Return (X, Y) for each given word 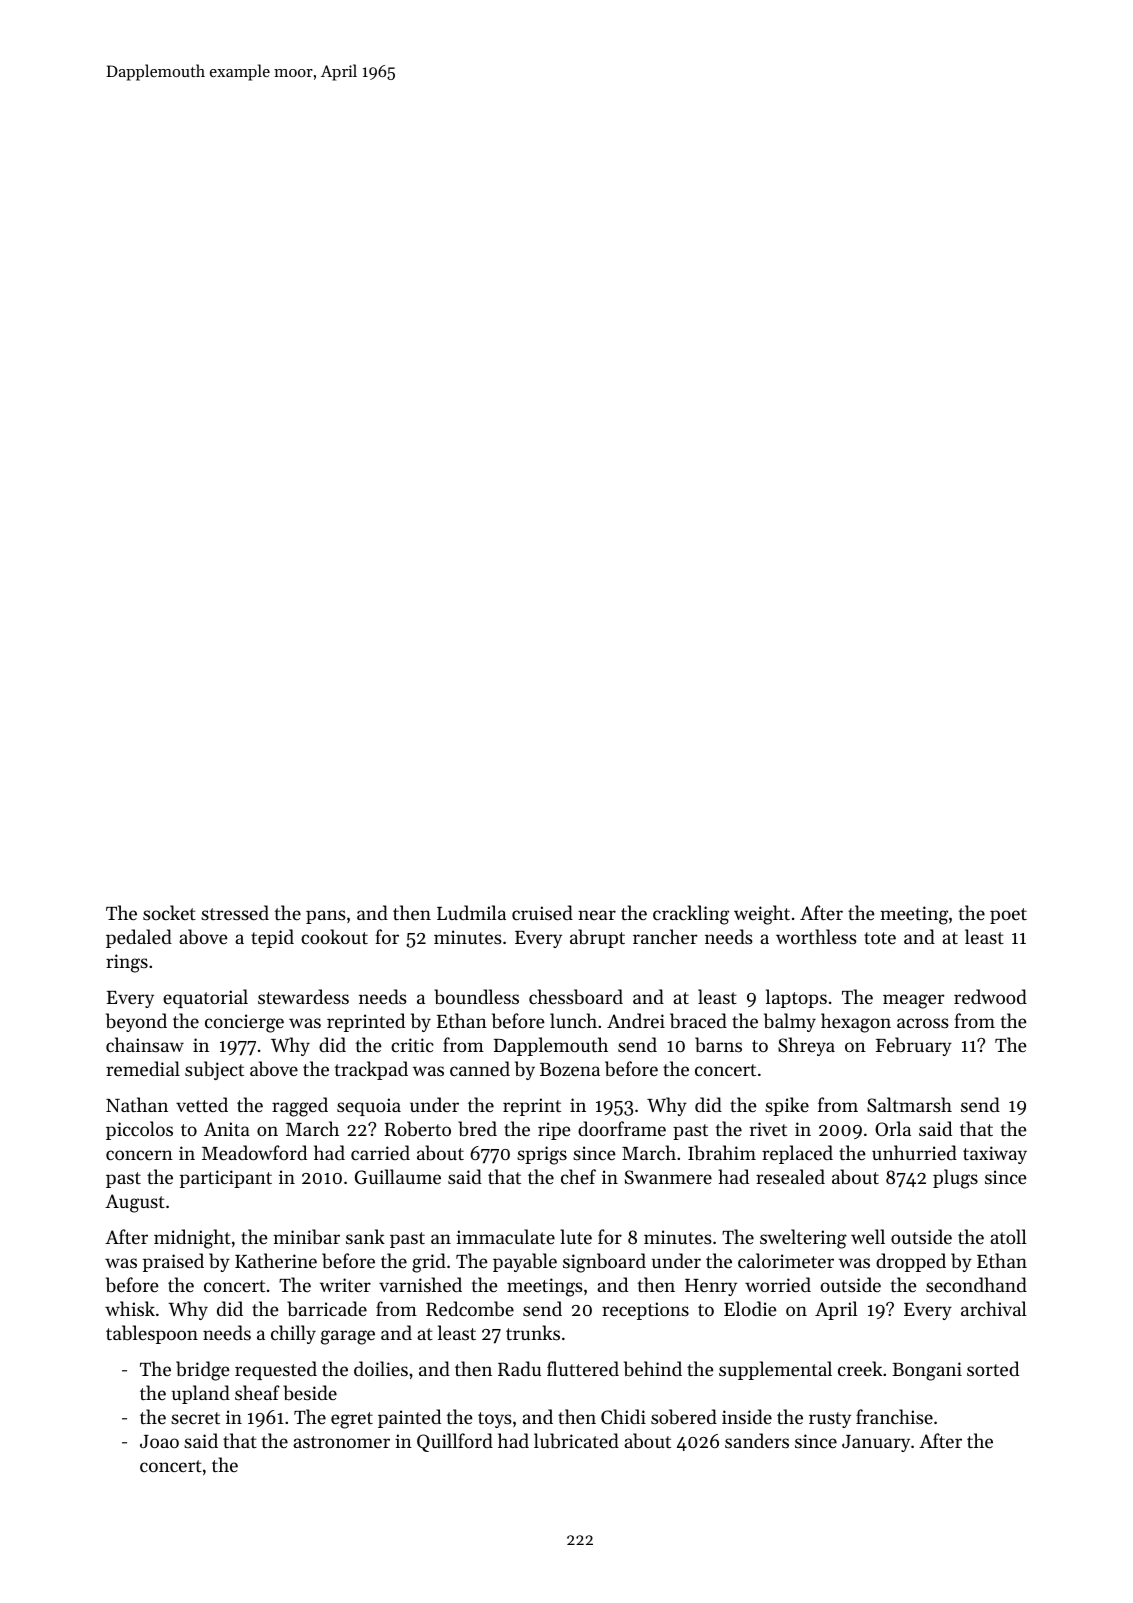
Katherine (276, 1260)
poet (1008, 916)
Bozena (570, 1069)
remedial (143, 1068)
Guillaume (398, 1177)
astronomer (341, 1442)
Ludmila (471, 912)
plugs (955, 1179)
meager (914, 1001)
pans (326, 917)
